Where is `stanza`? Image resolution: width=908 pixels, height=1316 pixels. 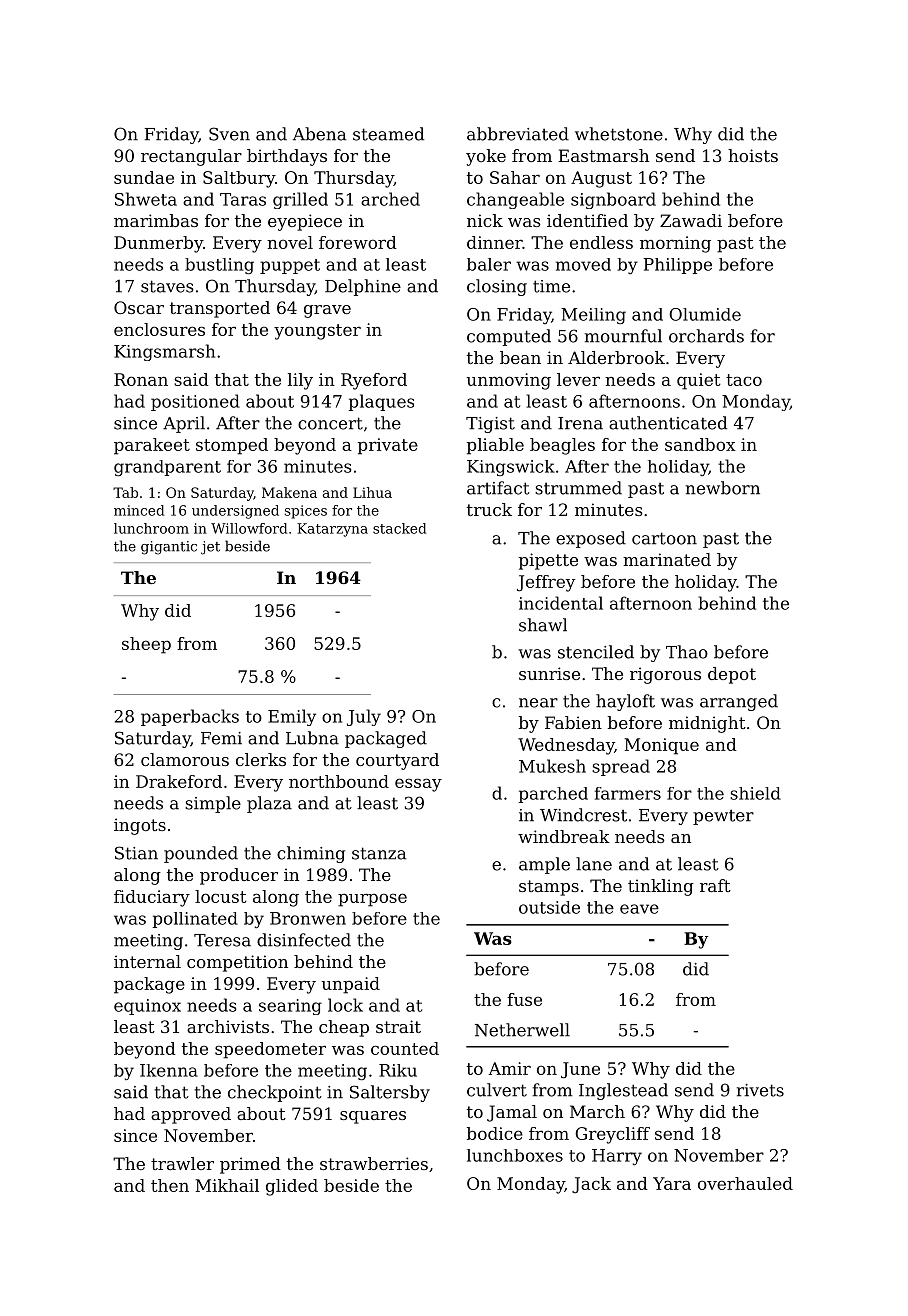
stanza is located at coordinates (379, 853).
